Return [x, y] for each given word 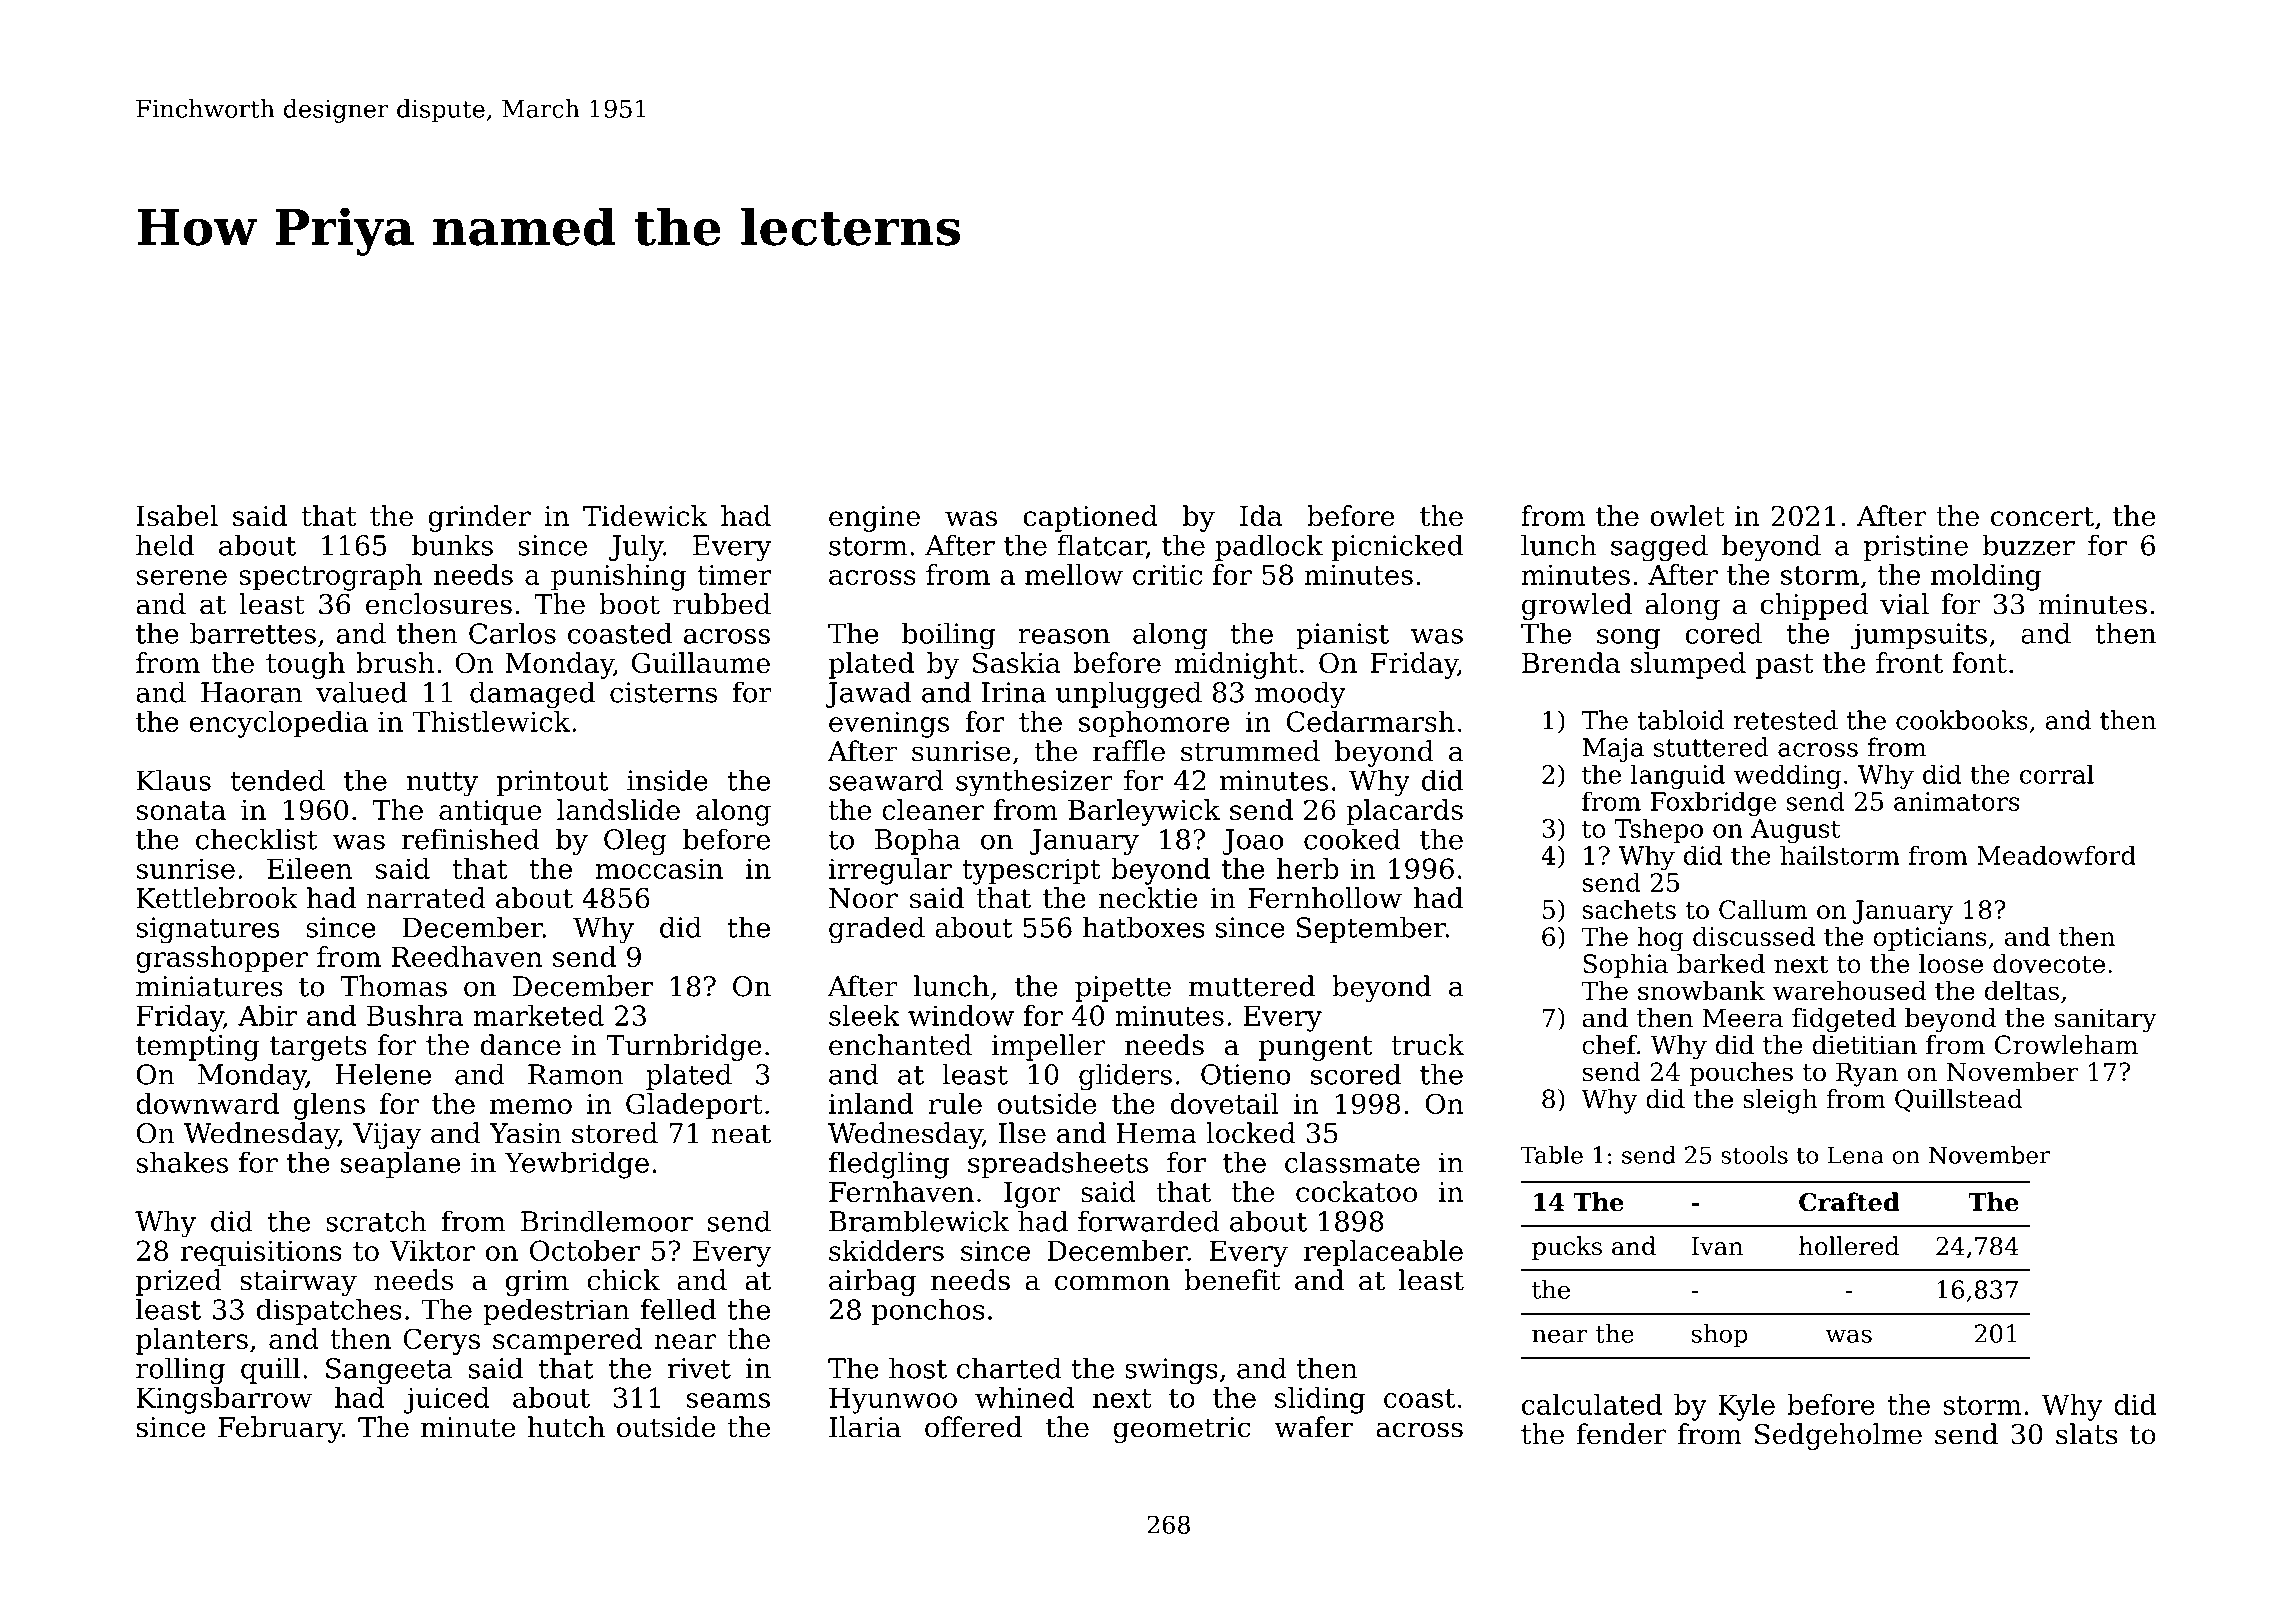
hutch [566, 1427]
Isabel [177, 516]
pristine [1915, 548]
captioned [1090, 518]
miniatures [209, 986]
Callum [1763, 909]
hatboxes [1144, 927]
